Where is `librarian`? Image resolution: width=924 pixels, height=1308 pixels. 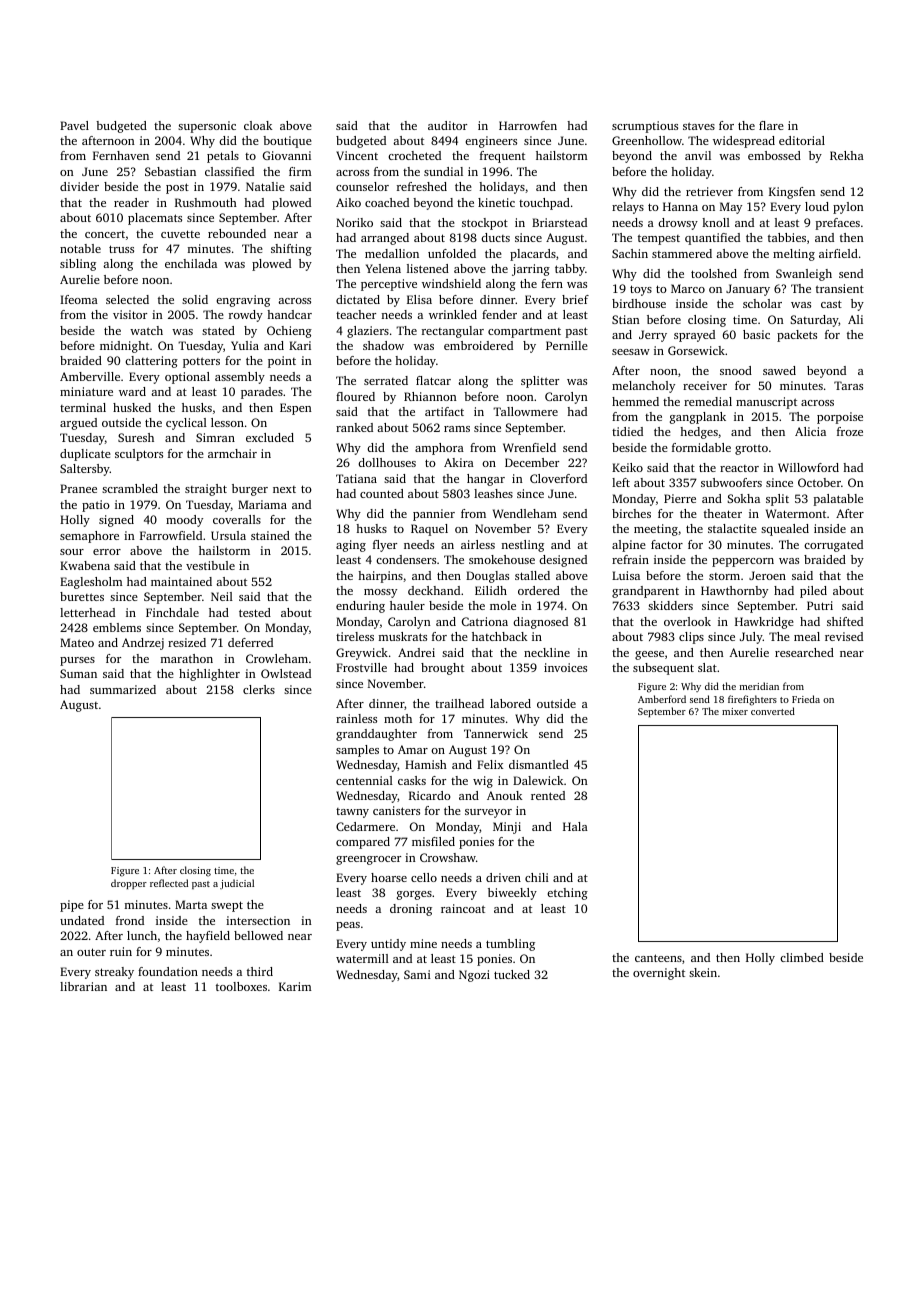 librarian is located at coordinates (83, 986).
